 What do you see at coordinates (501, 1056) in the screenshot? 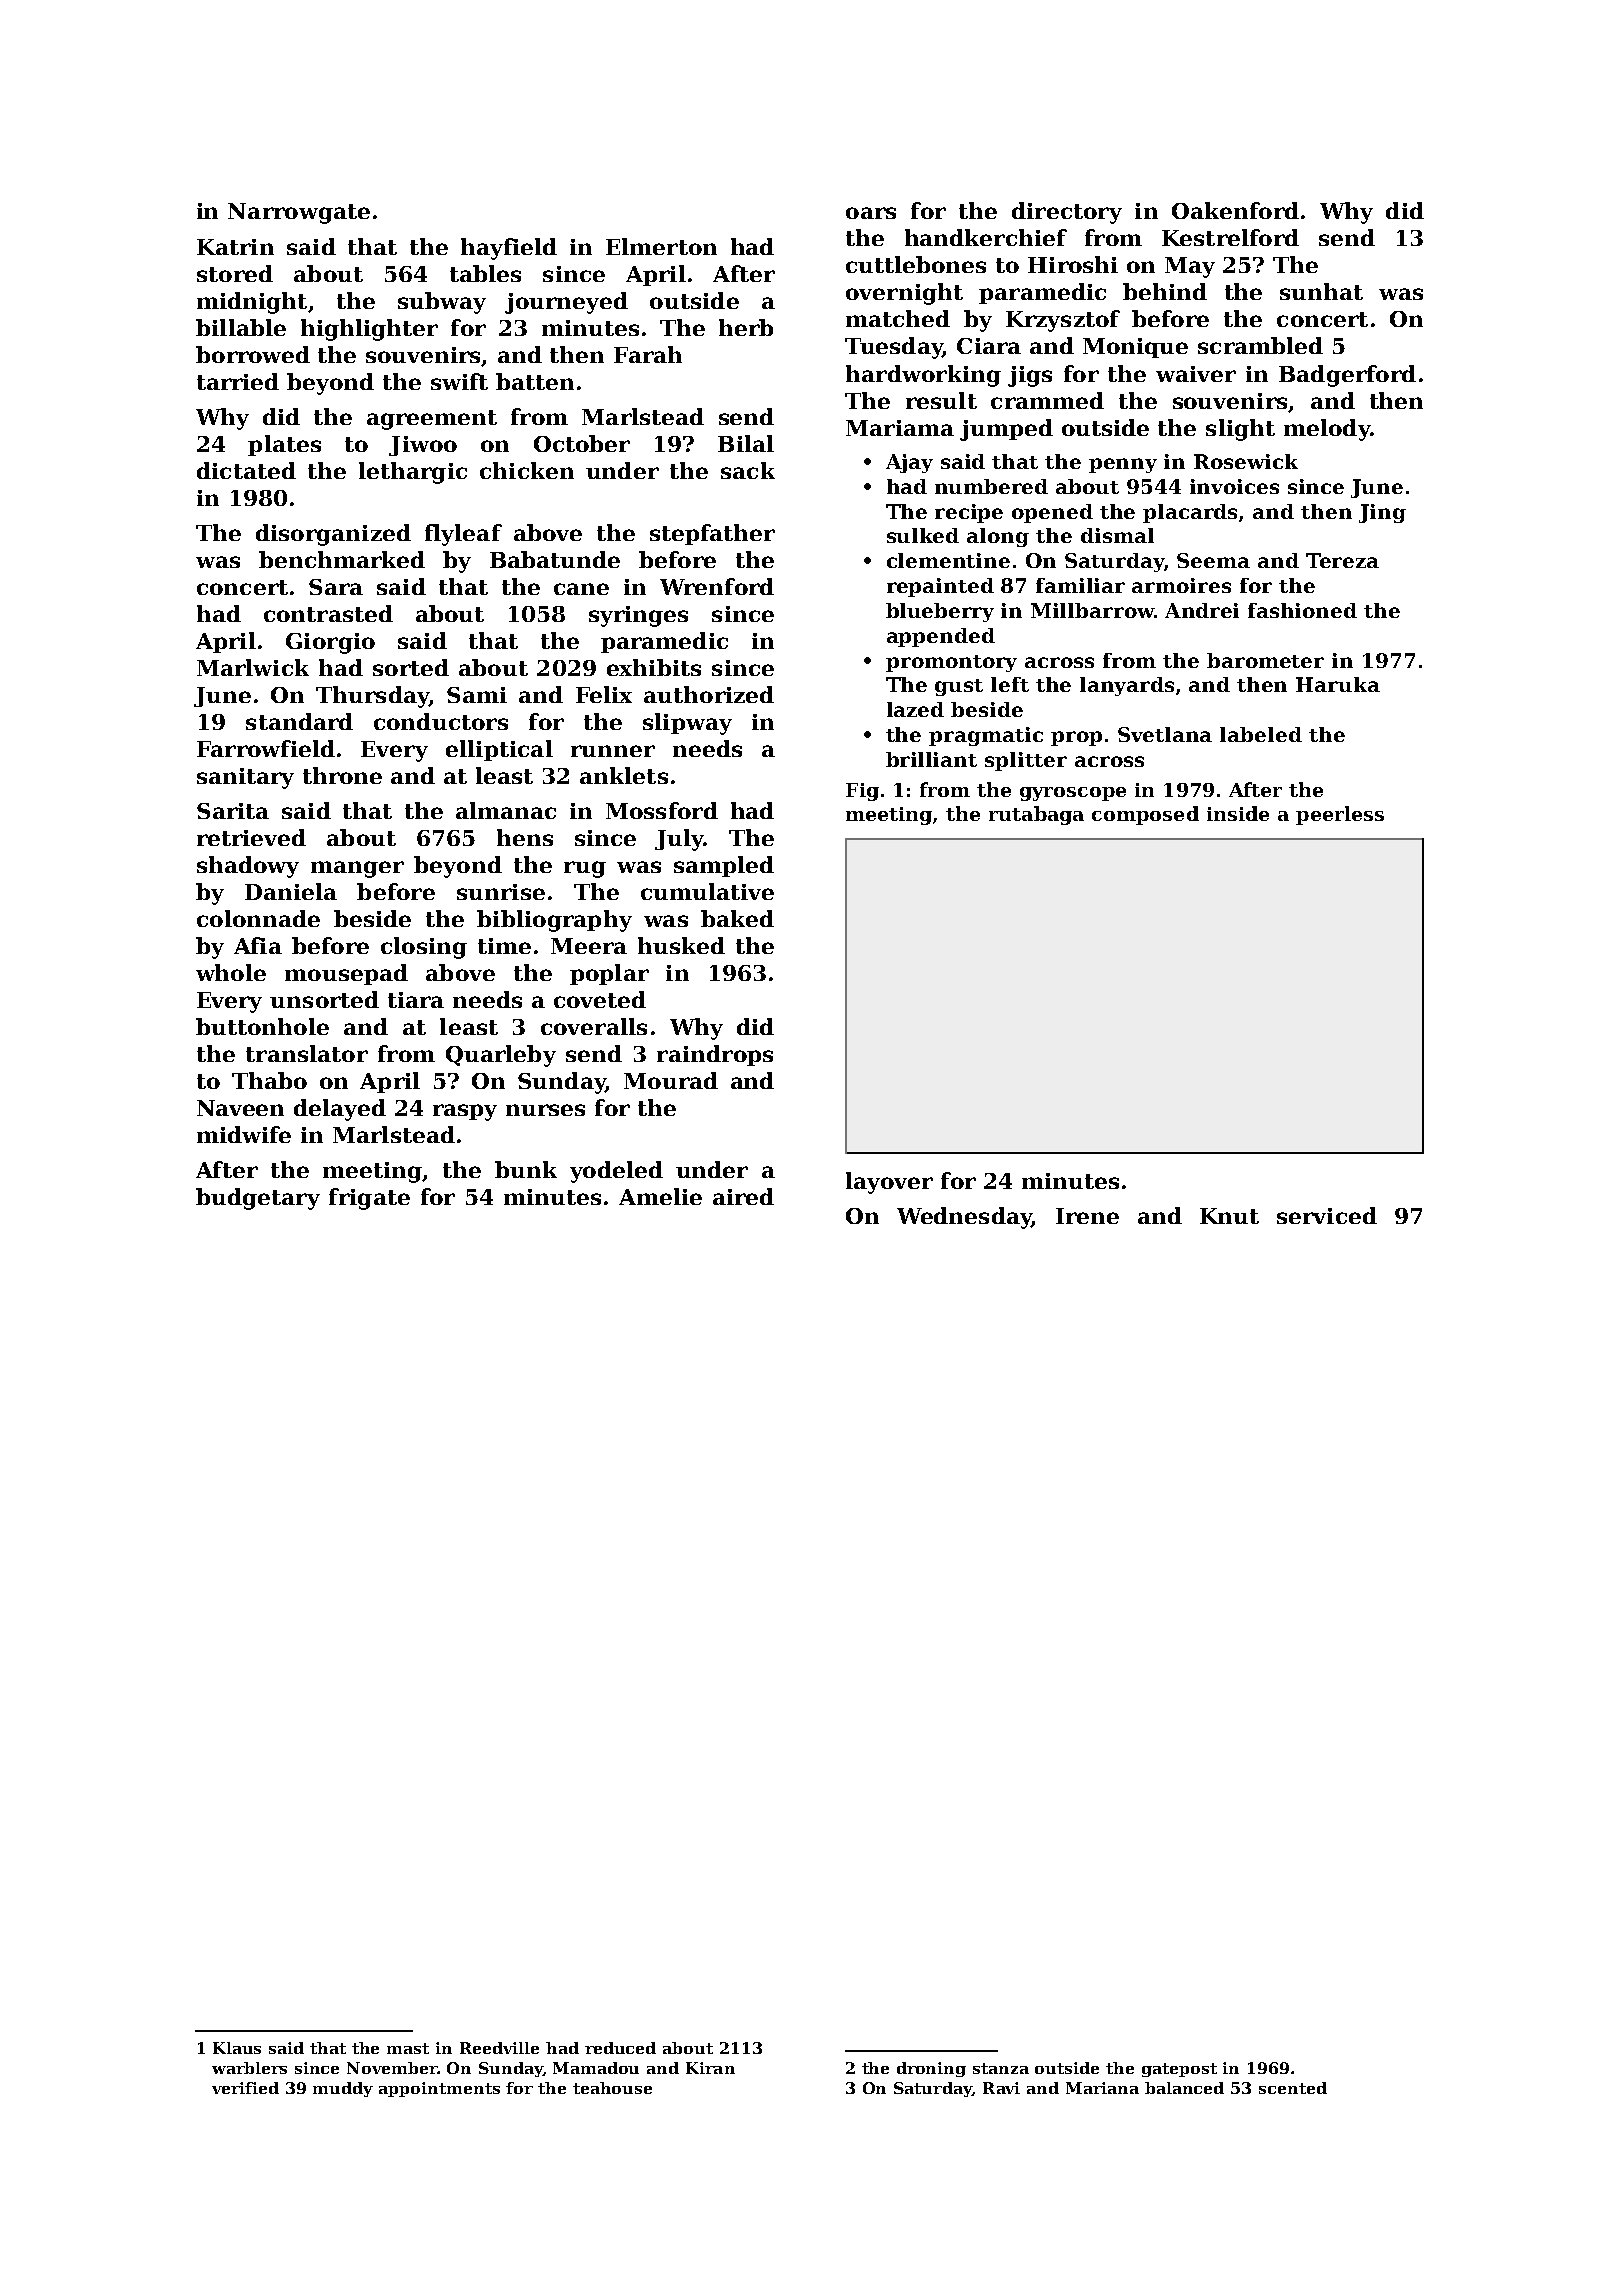
I see `Quarleby` at bounding box center [501, 1056].
